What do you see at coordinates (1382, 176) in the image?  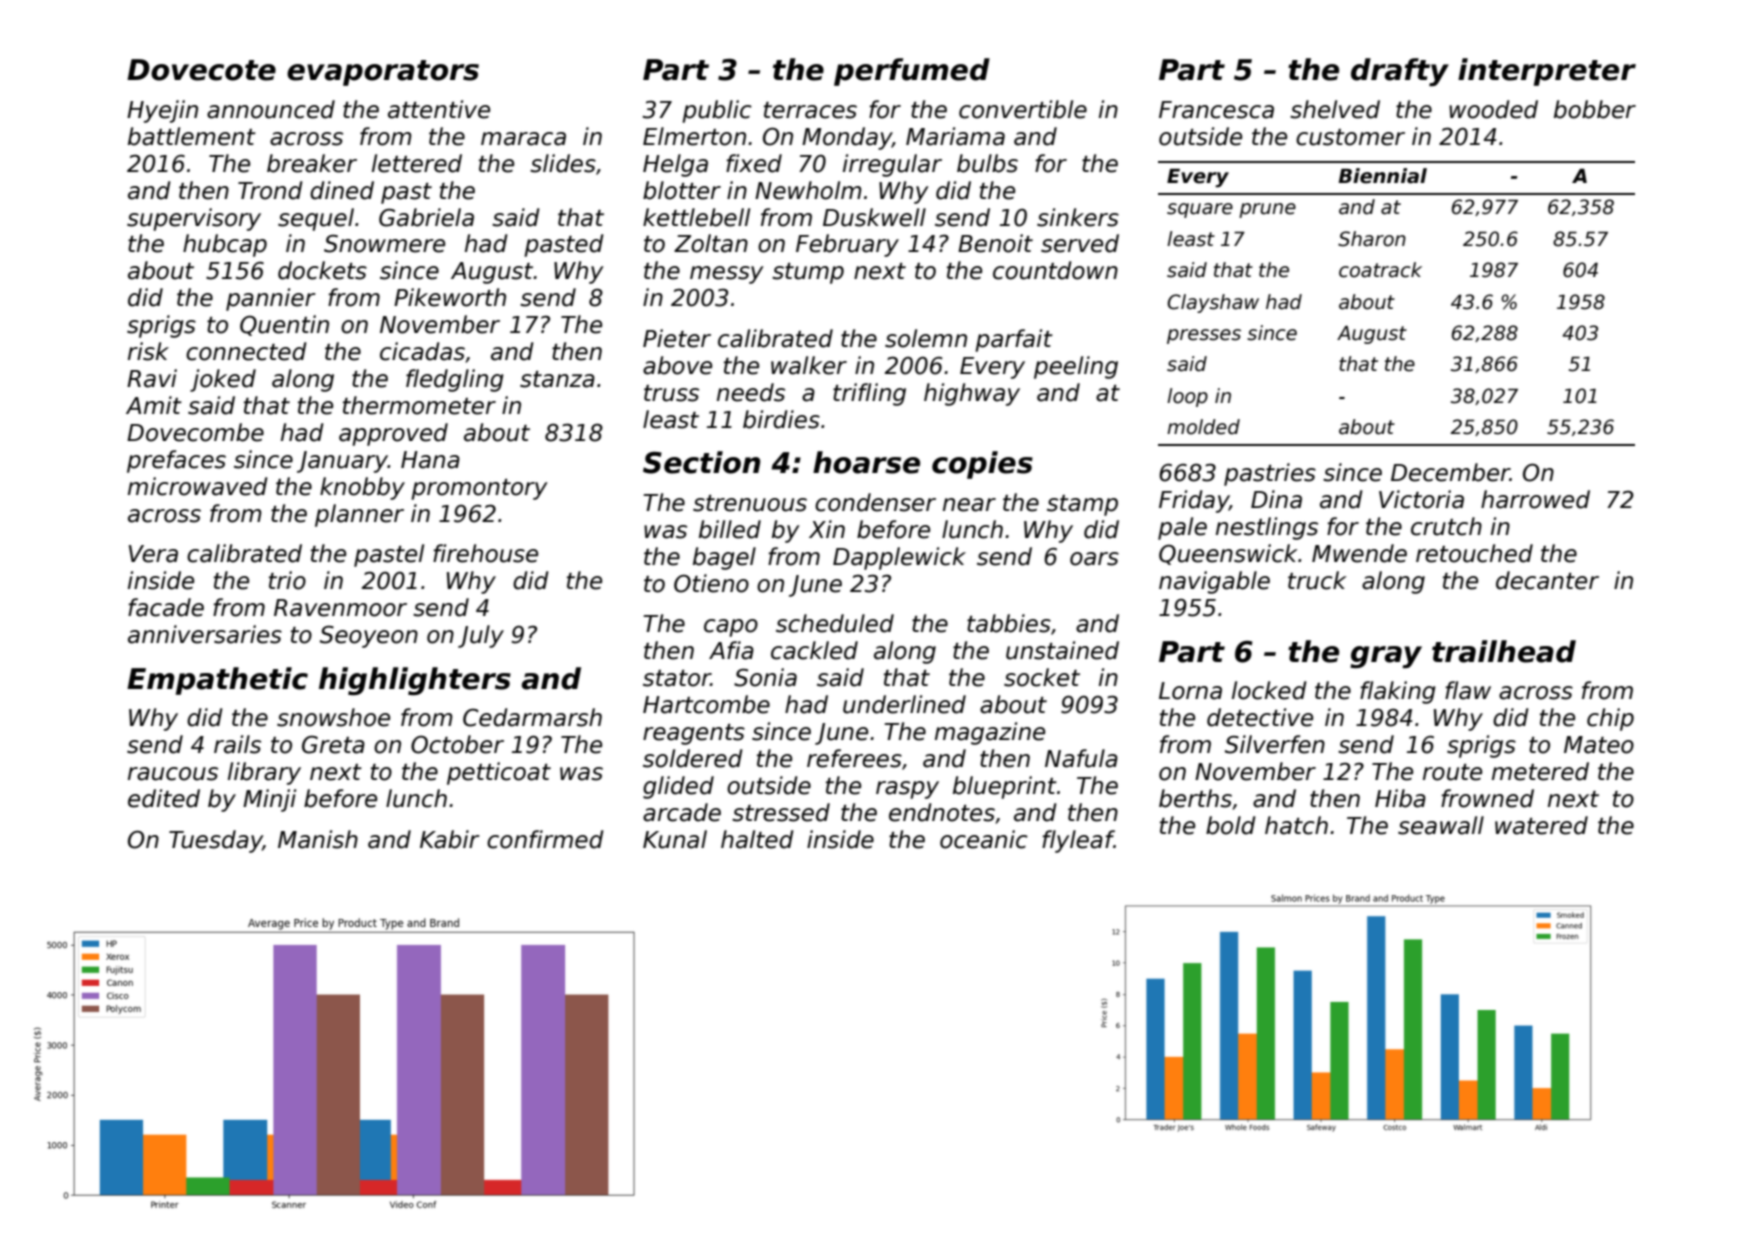 I see `Biennial` at bounding box center [1382, 176].
